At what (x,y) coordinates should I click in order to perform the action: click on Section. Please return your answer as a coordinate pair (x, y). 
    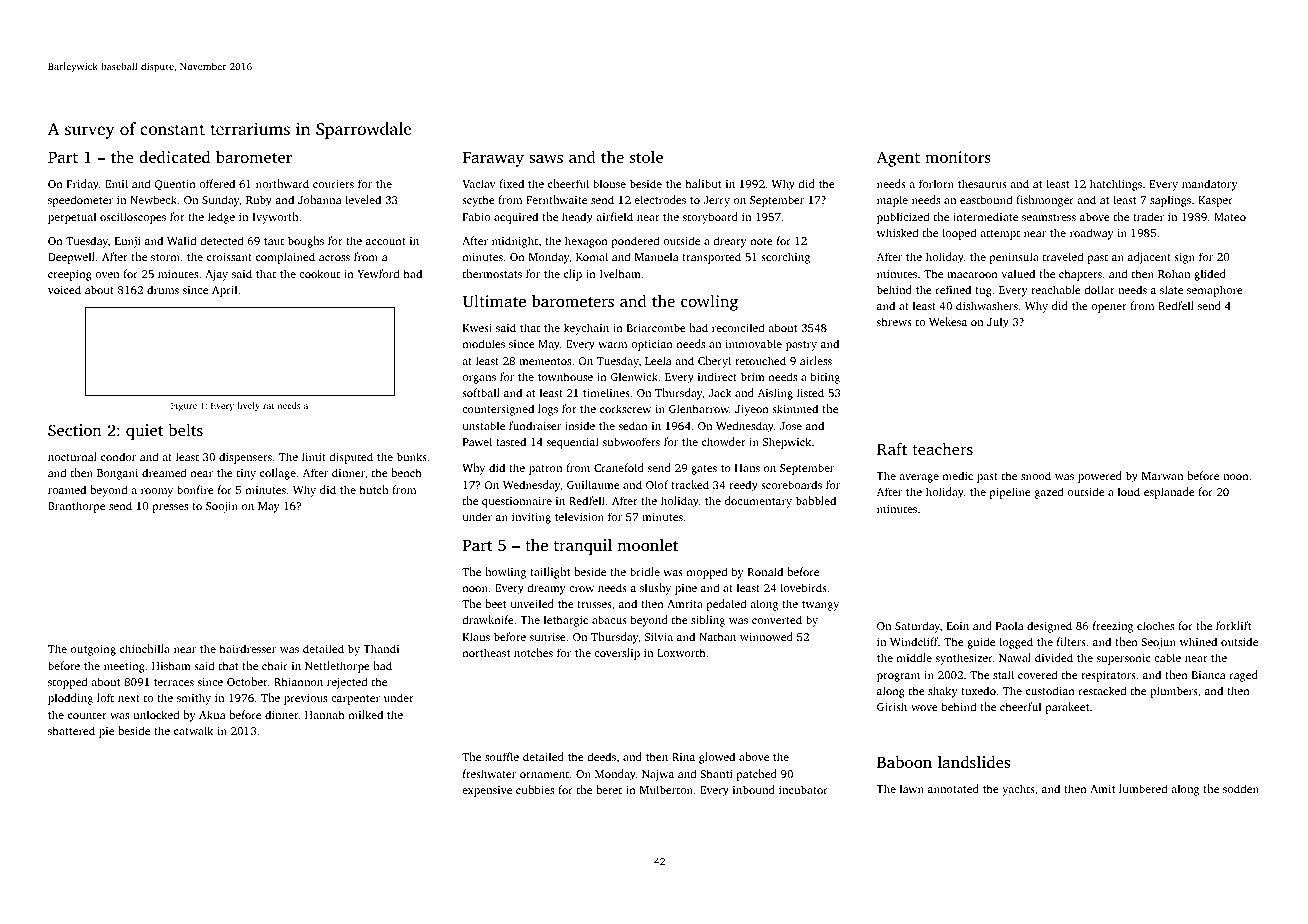
    Looking at the image, I should click on (75, 430).
